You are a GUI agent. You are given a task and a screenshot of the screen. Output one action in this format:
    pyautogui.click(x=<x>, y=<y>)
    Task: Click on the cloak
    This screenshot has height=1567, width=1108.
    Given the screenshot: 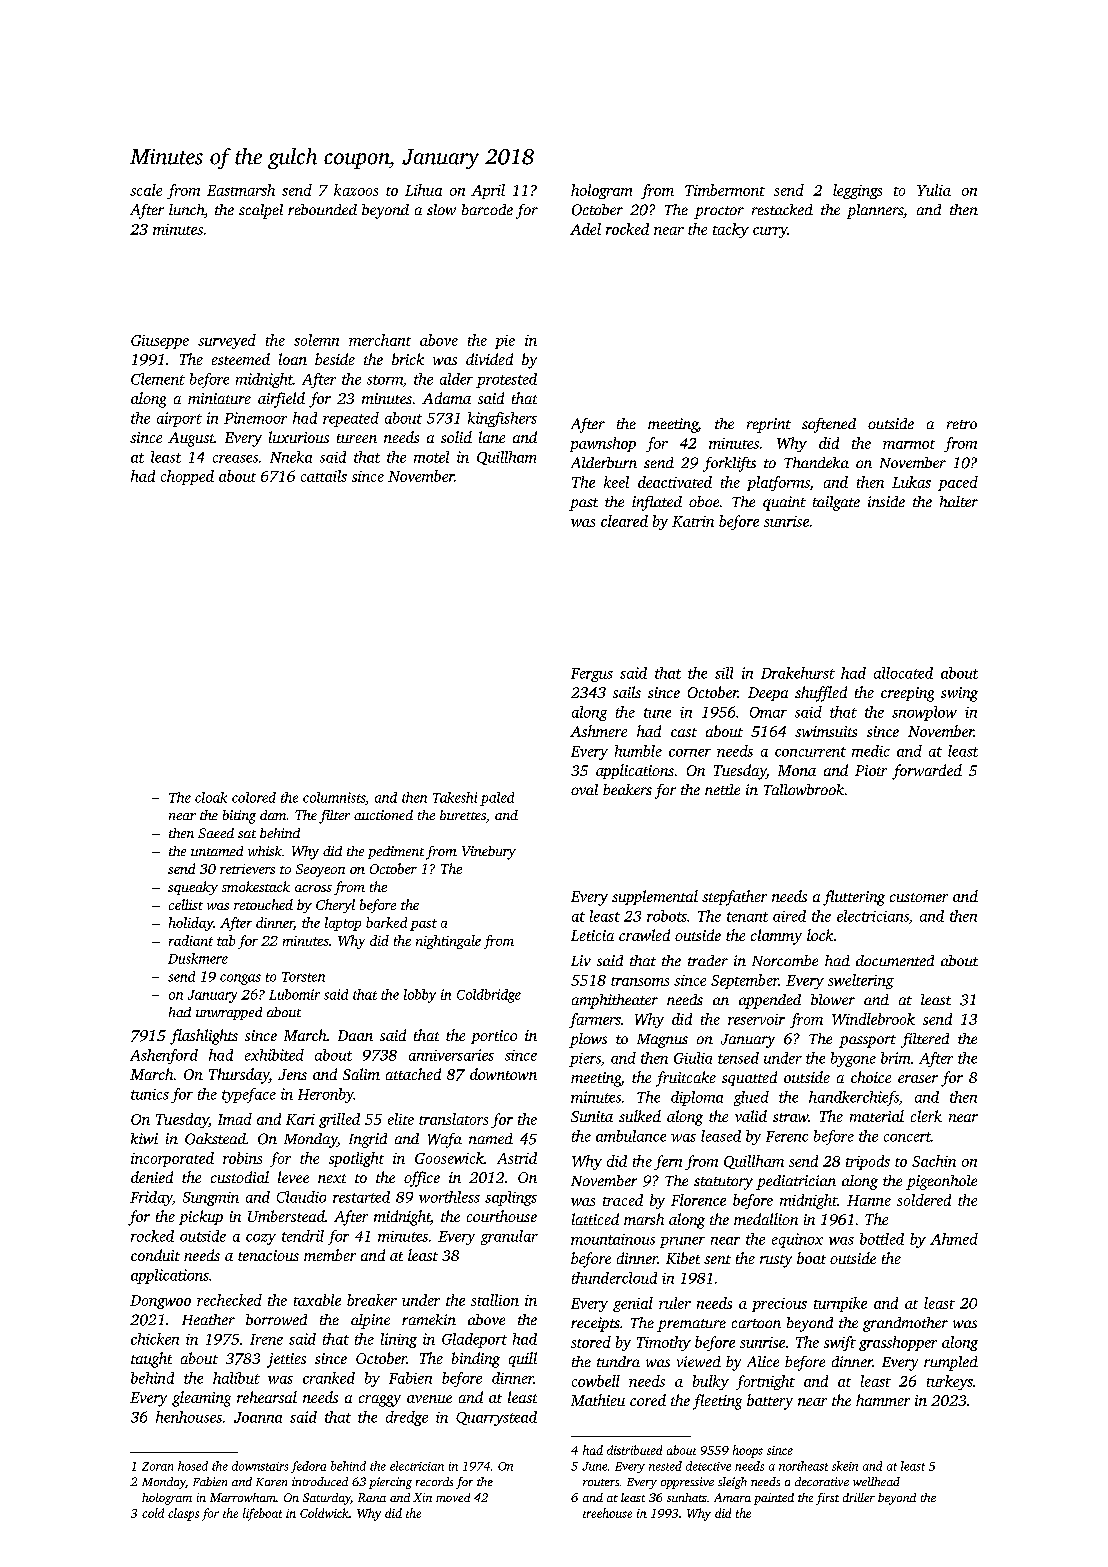 What is the action you would take?
    pyautogui.click(x=211, y=797)
